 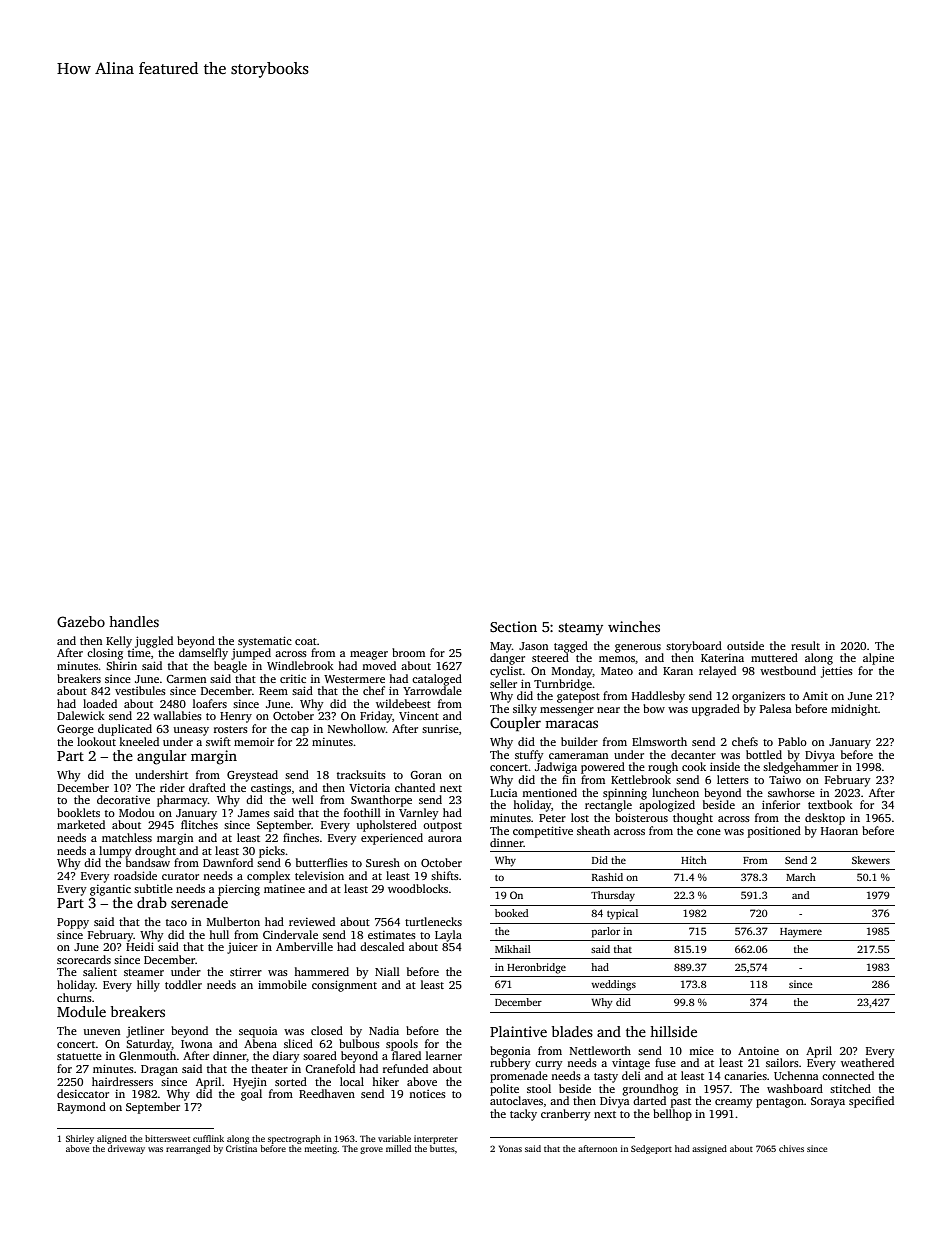 I want to click on cone, so click(x=709, y=832).
